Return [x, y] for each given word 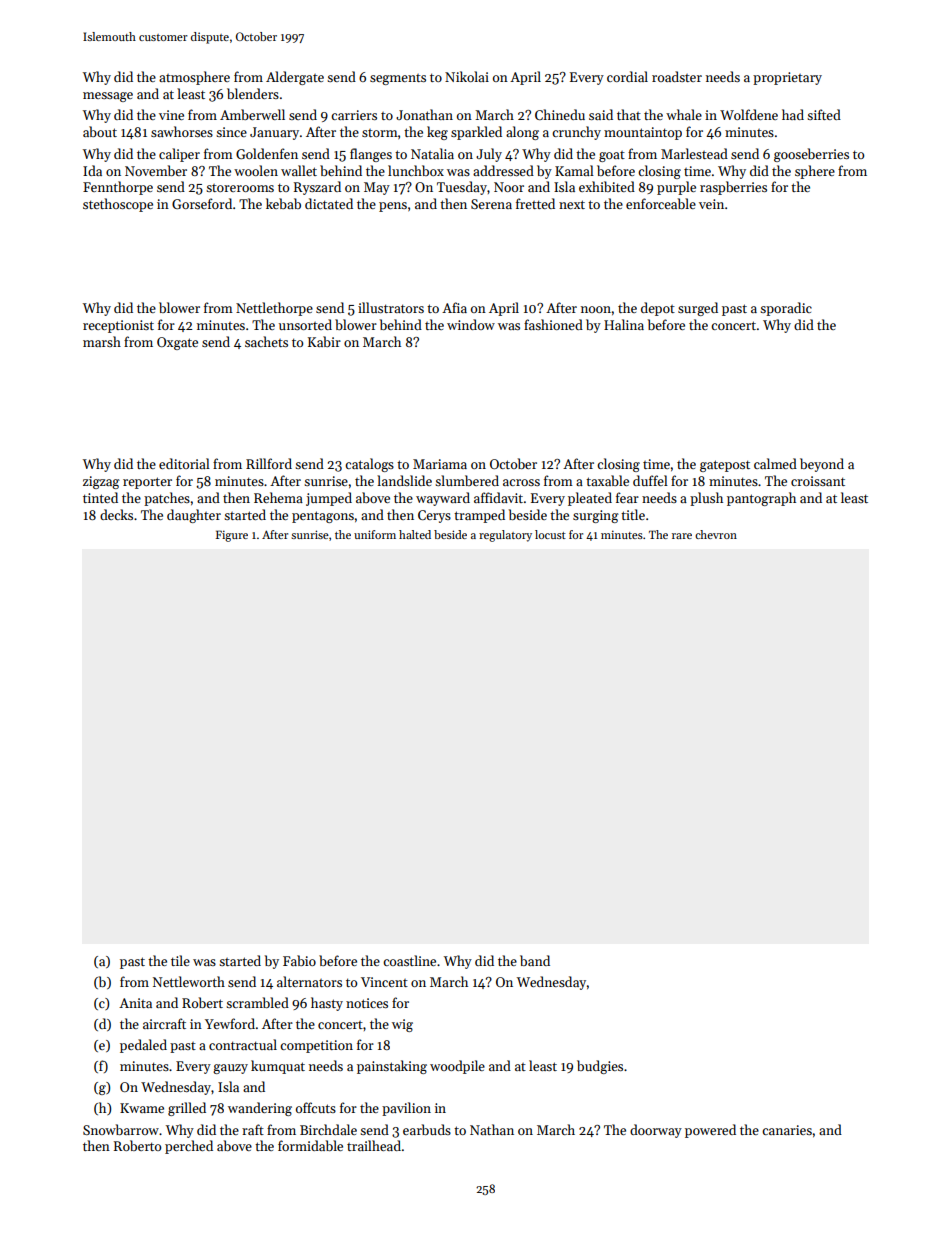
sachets [266, 341]
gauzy [230, 1069]
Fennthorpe [118, 188]
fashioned [553, 324]
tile [180, 960]
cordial [627, 76]
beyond [822, 465]
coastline [409, 960]
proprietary [787, 78]
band [535, 960]
